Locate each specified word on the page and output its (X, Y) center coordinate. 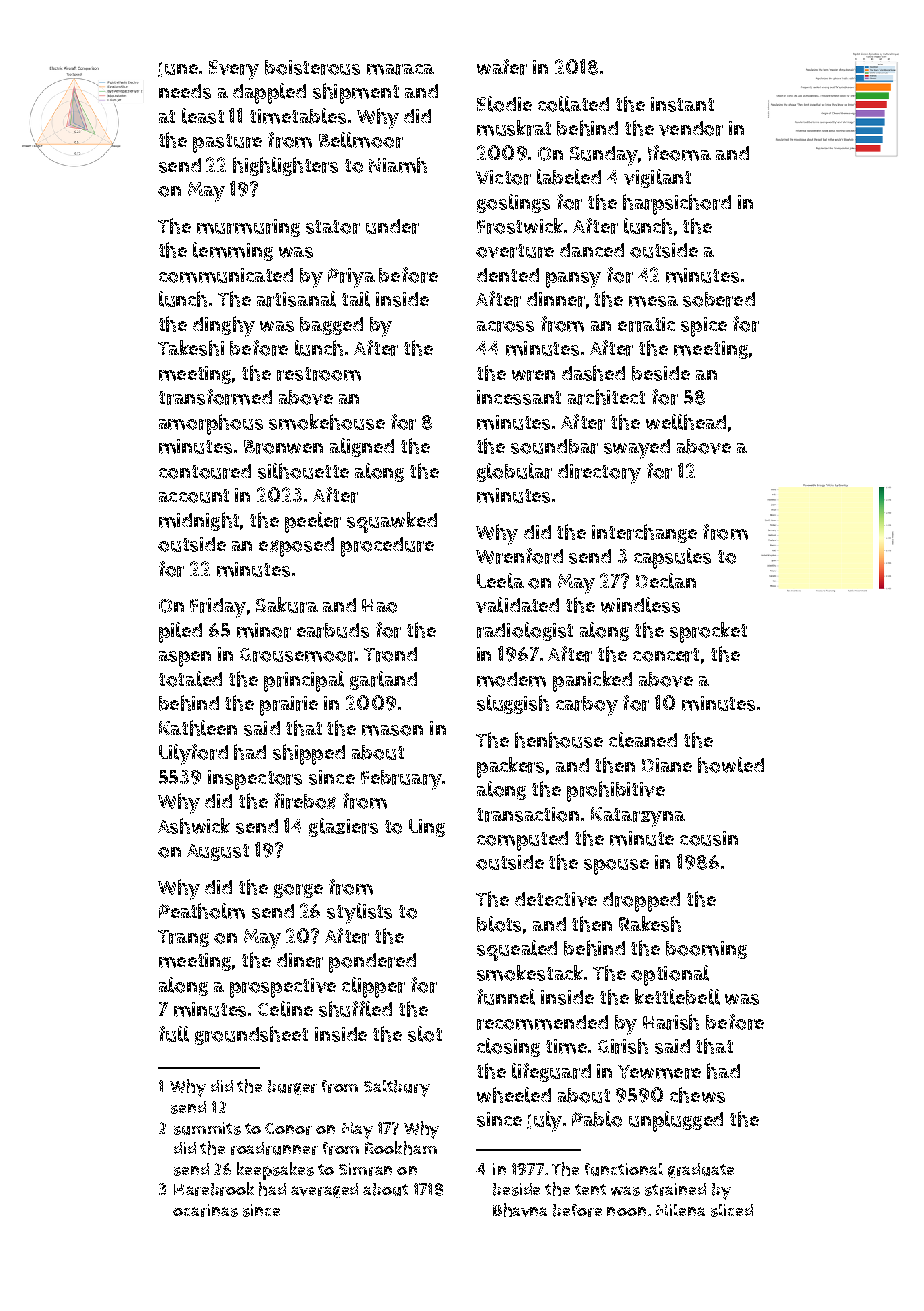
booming (706, 950)
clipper (373, 987)
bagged (331, 326)
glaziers (343, 827)
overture (515, 251)
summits (207, 1128)
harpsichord (677, 204)
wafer (502, 67)
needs (185, 91)
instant (682, 104)
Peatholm (202, 911)
